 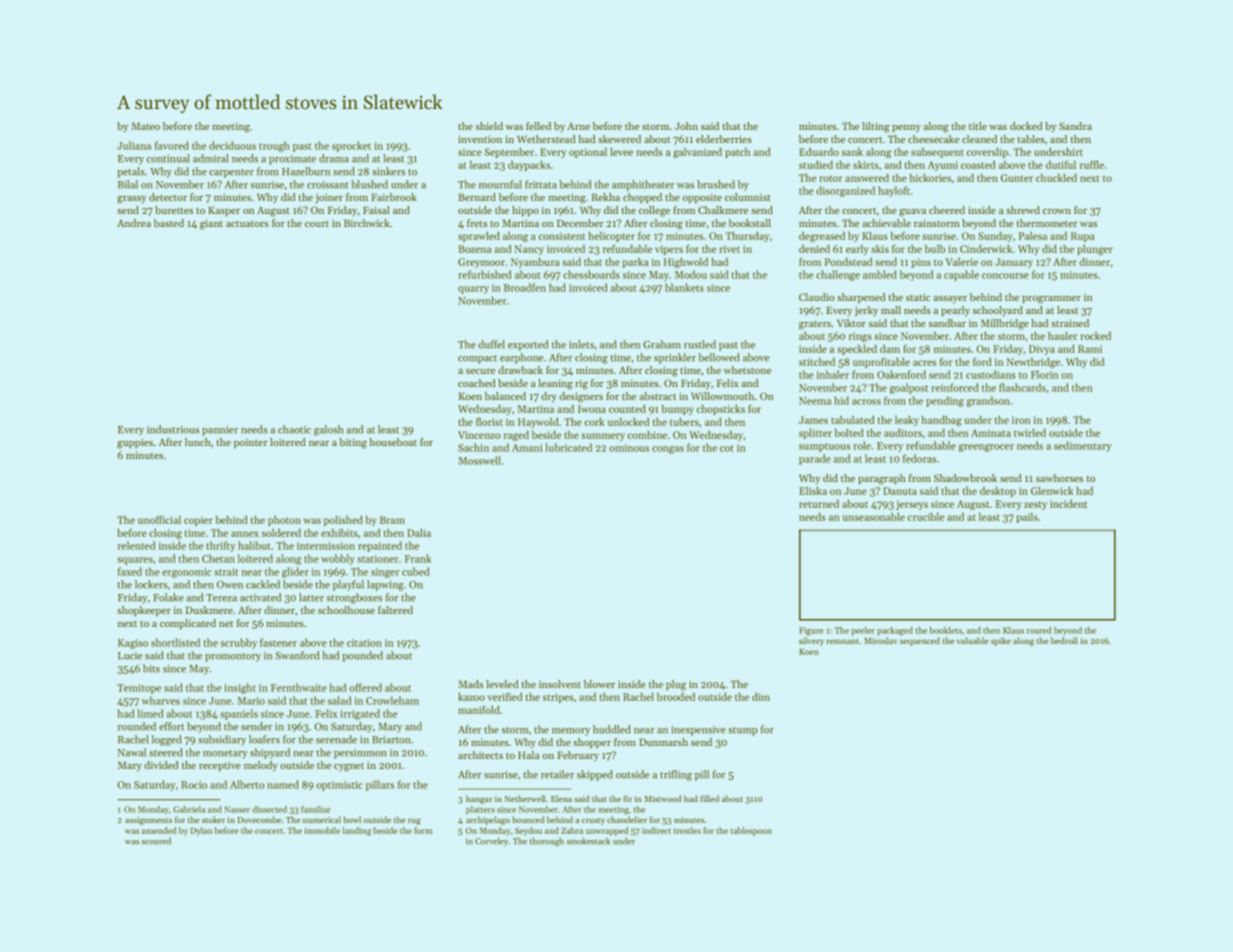 What do you see at coordinates (211, 224) in the document?
I see `giant` at bounding box center [211, 224].
